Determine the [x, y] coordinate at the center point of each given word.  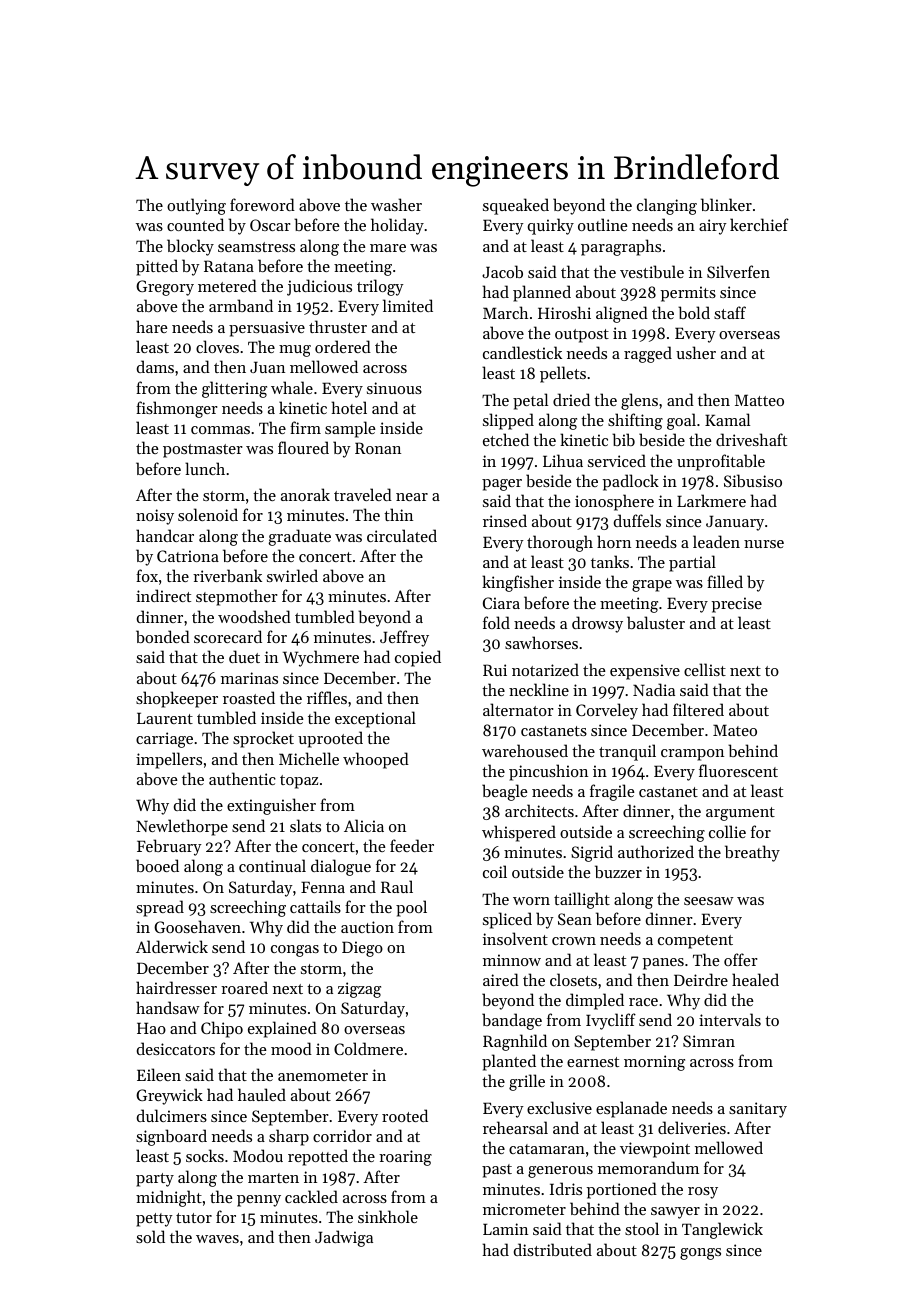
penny [259, 1201]
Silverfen [738, 271]
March [505, 312]
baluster [656, 622]
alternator [518, 709]
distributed [553, 1249]
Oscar [270, 225]
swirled [292, 575]
